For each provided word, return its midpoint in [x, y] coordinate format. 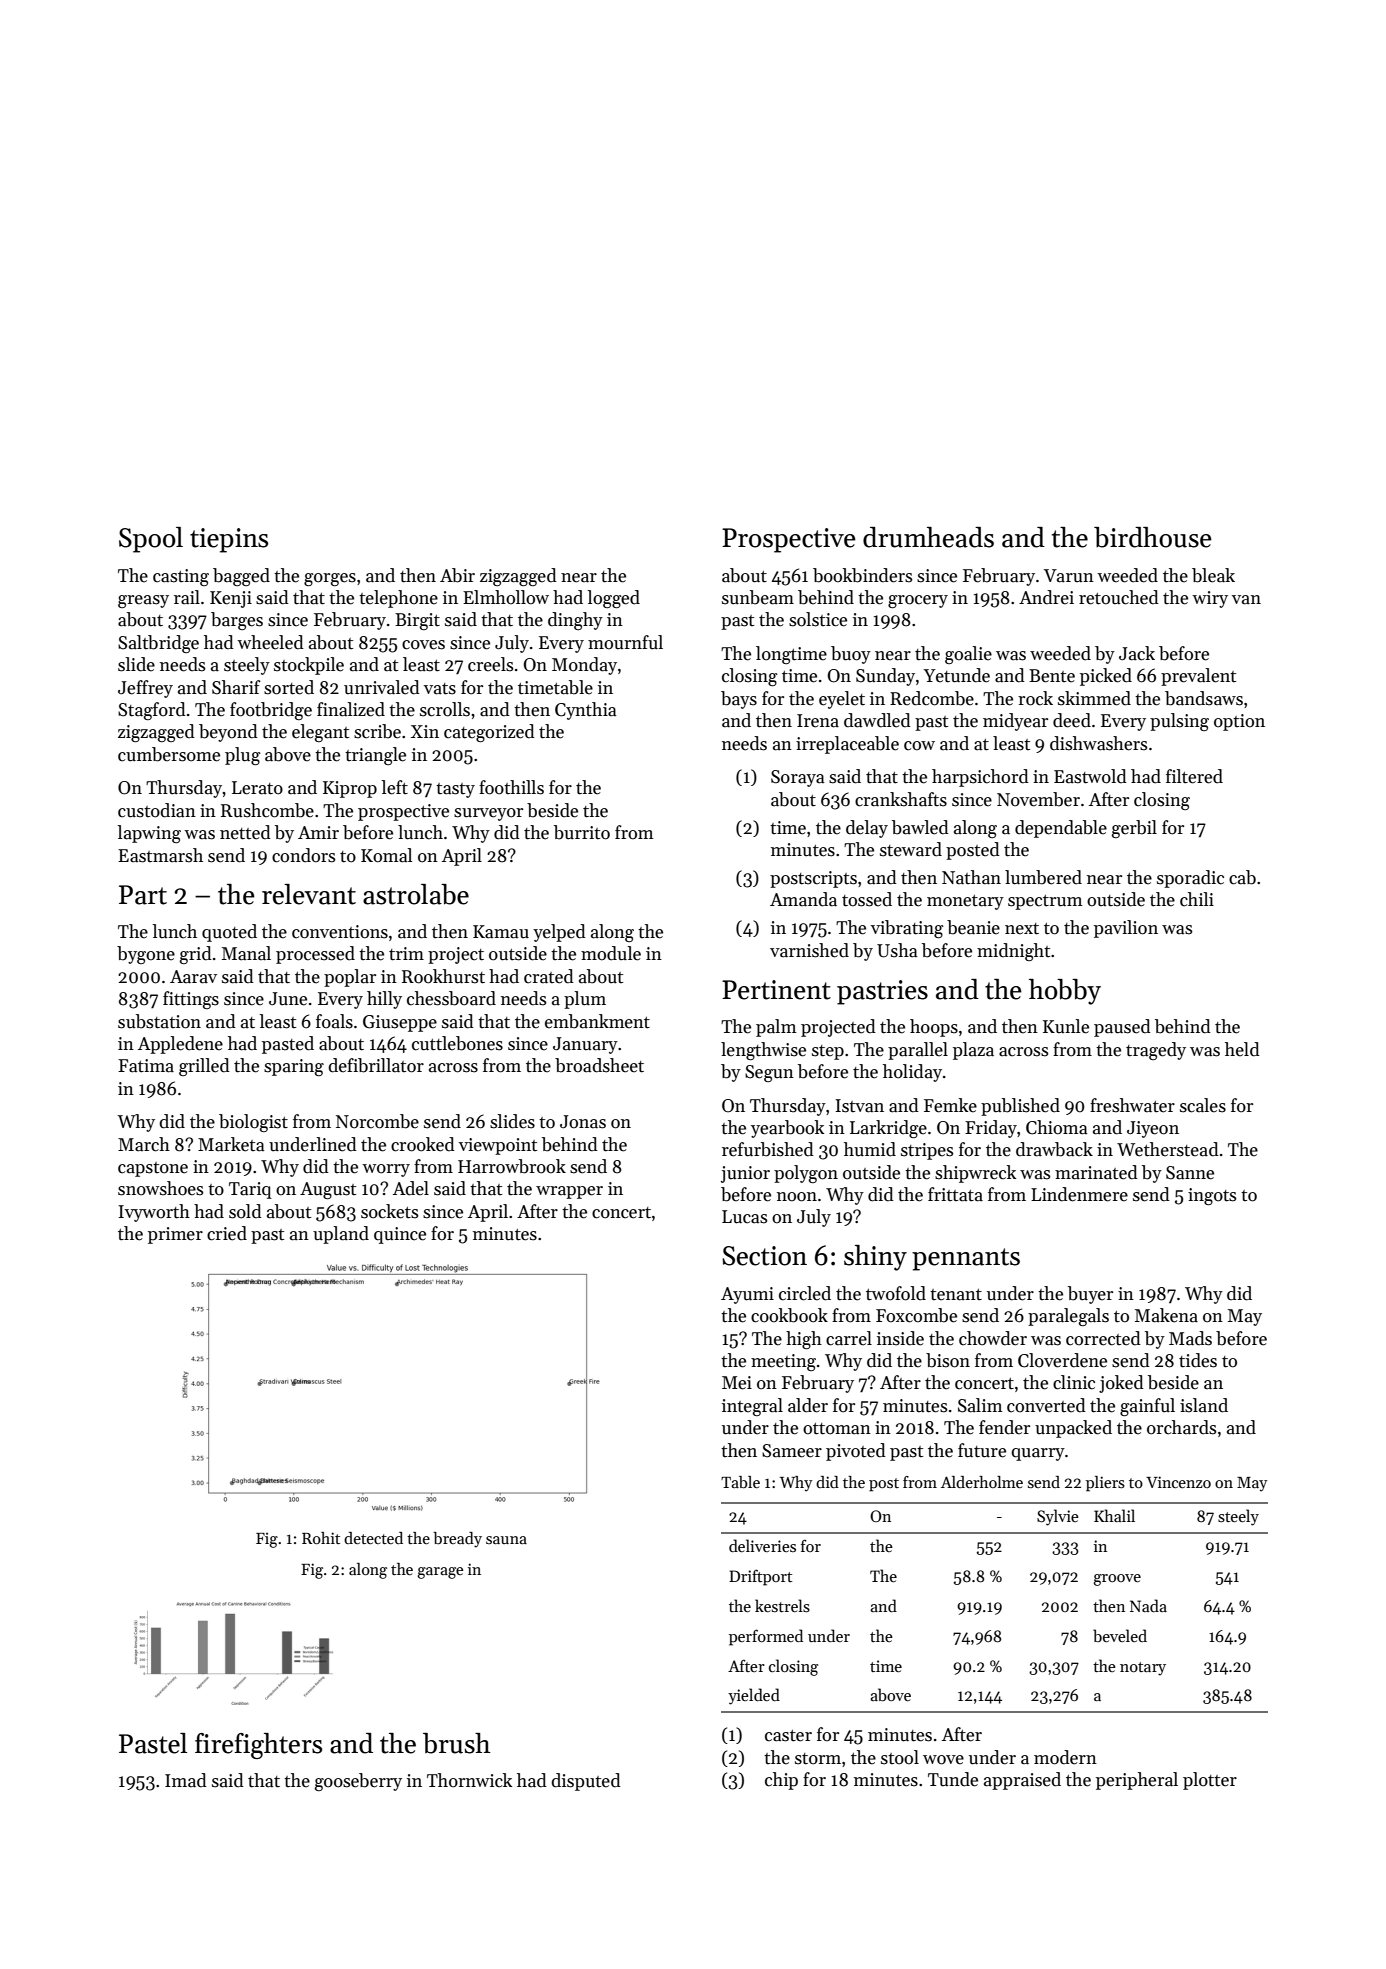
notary [1143, 1669]
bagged [241, 577]
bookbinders [862, 575]
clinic [1074, 1382]
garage [440, 1573]
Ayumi [747, 1295]
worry [386, 1170]
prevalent [1198, 677]
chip [781, 1781]
